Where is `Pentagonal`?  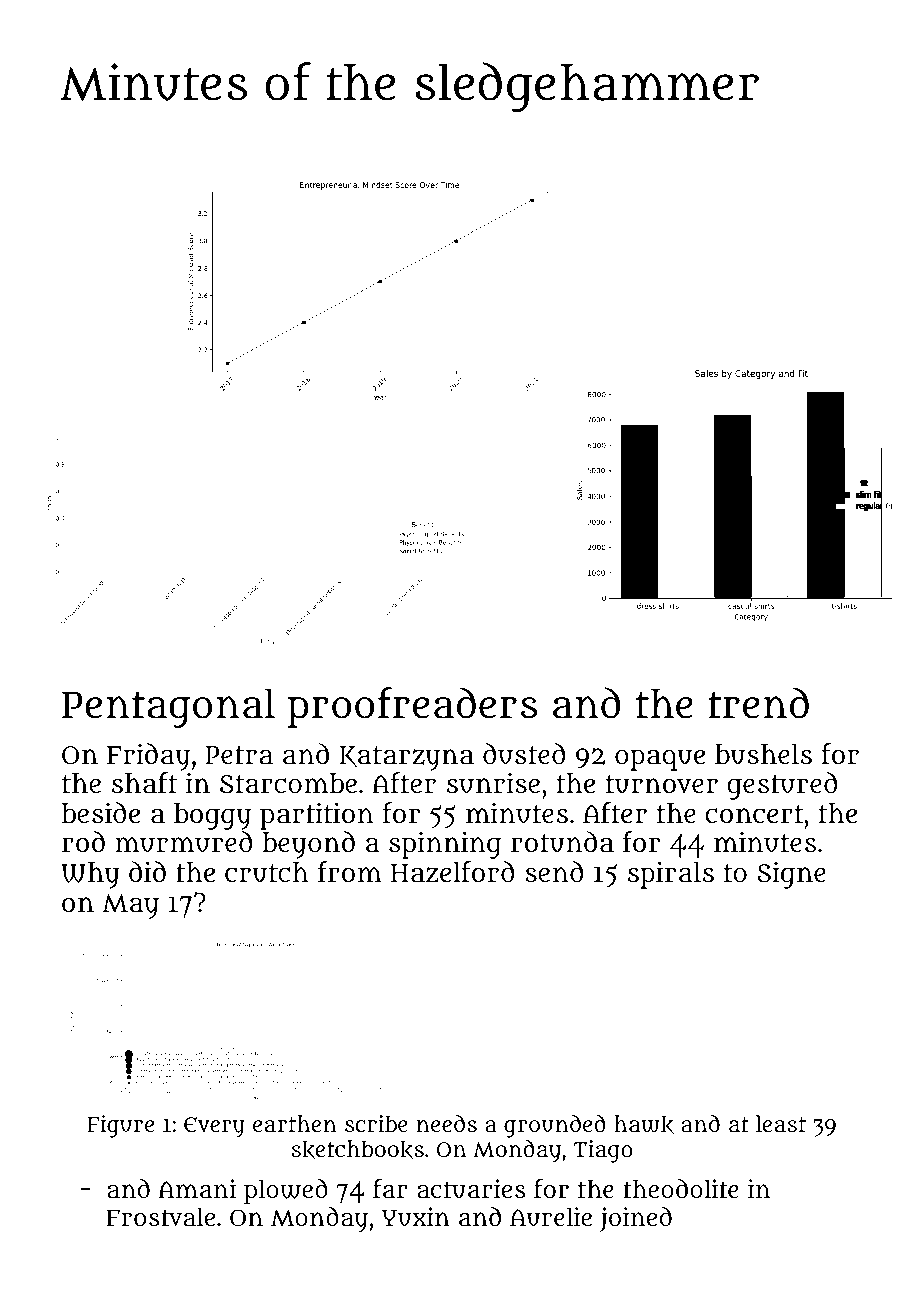 Pentagonal is located at coordinates (168, 708).
